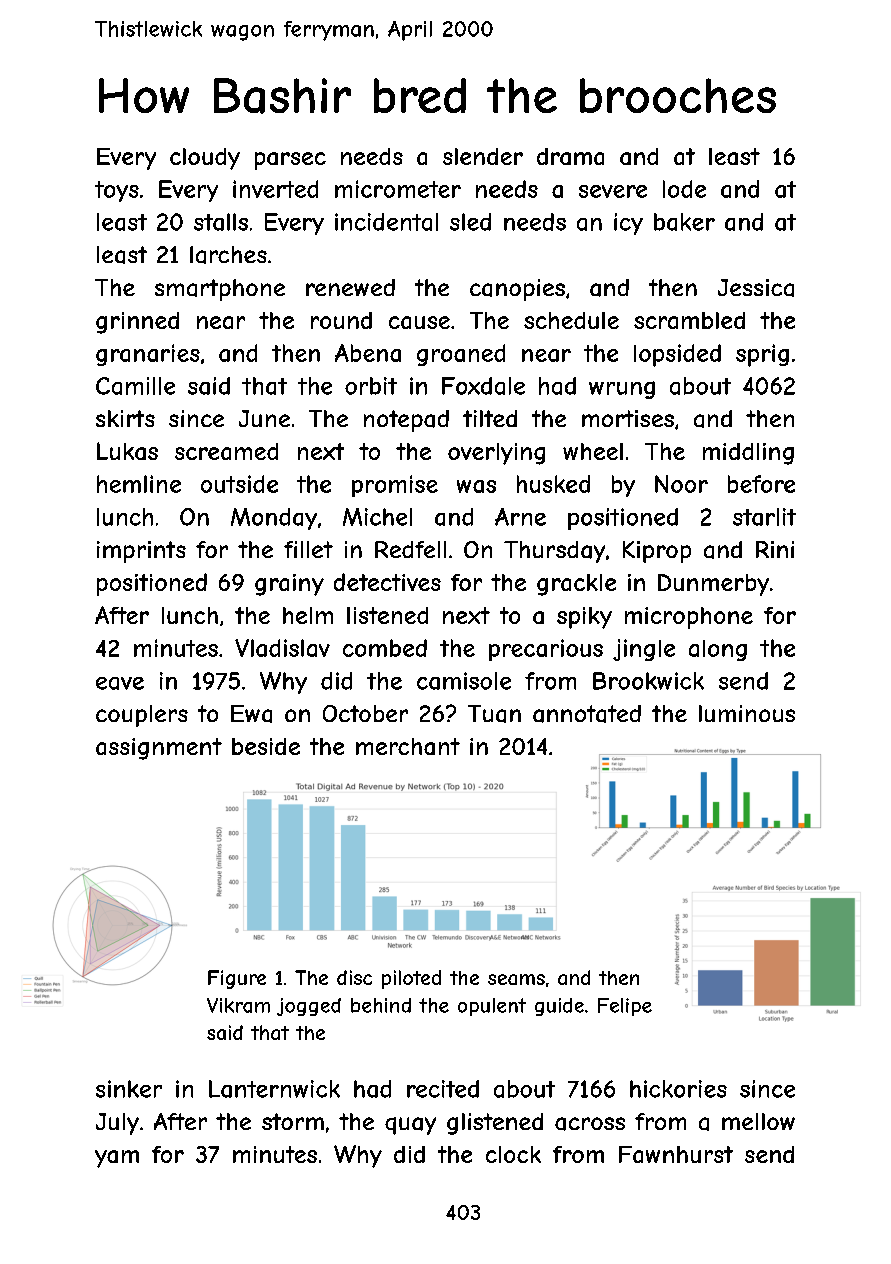  What do you see at coordinates (221, 222) in the screenshot?
I see `stalls` at bounding box center [221, 222].
